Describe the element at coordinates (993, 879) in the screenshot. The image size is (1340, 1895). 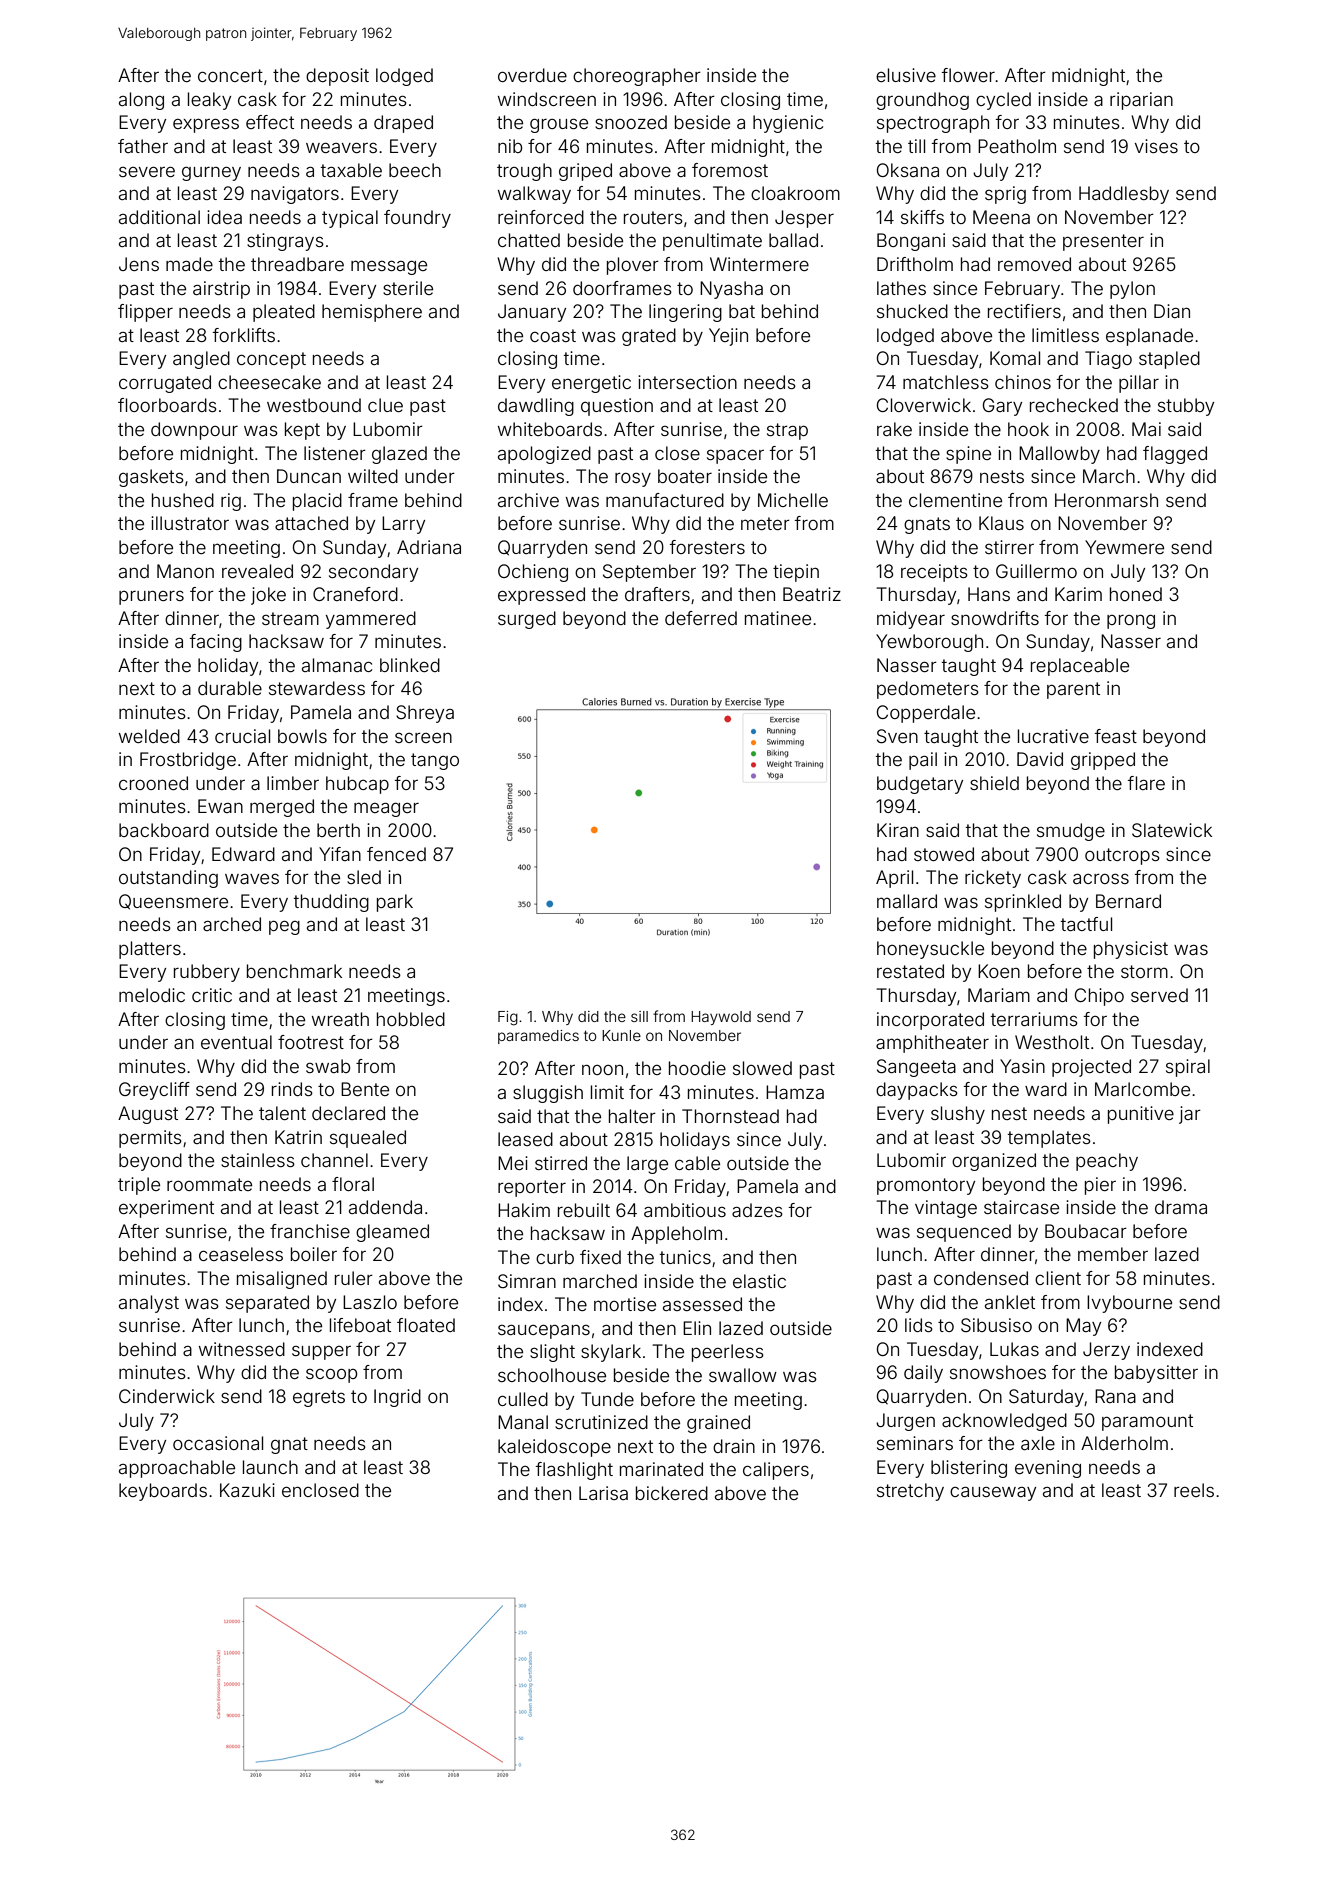
I see `rickety` at that location.
